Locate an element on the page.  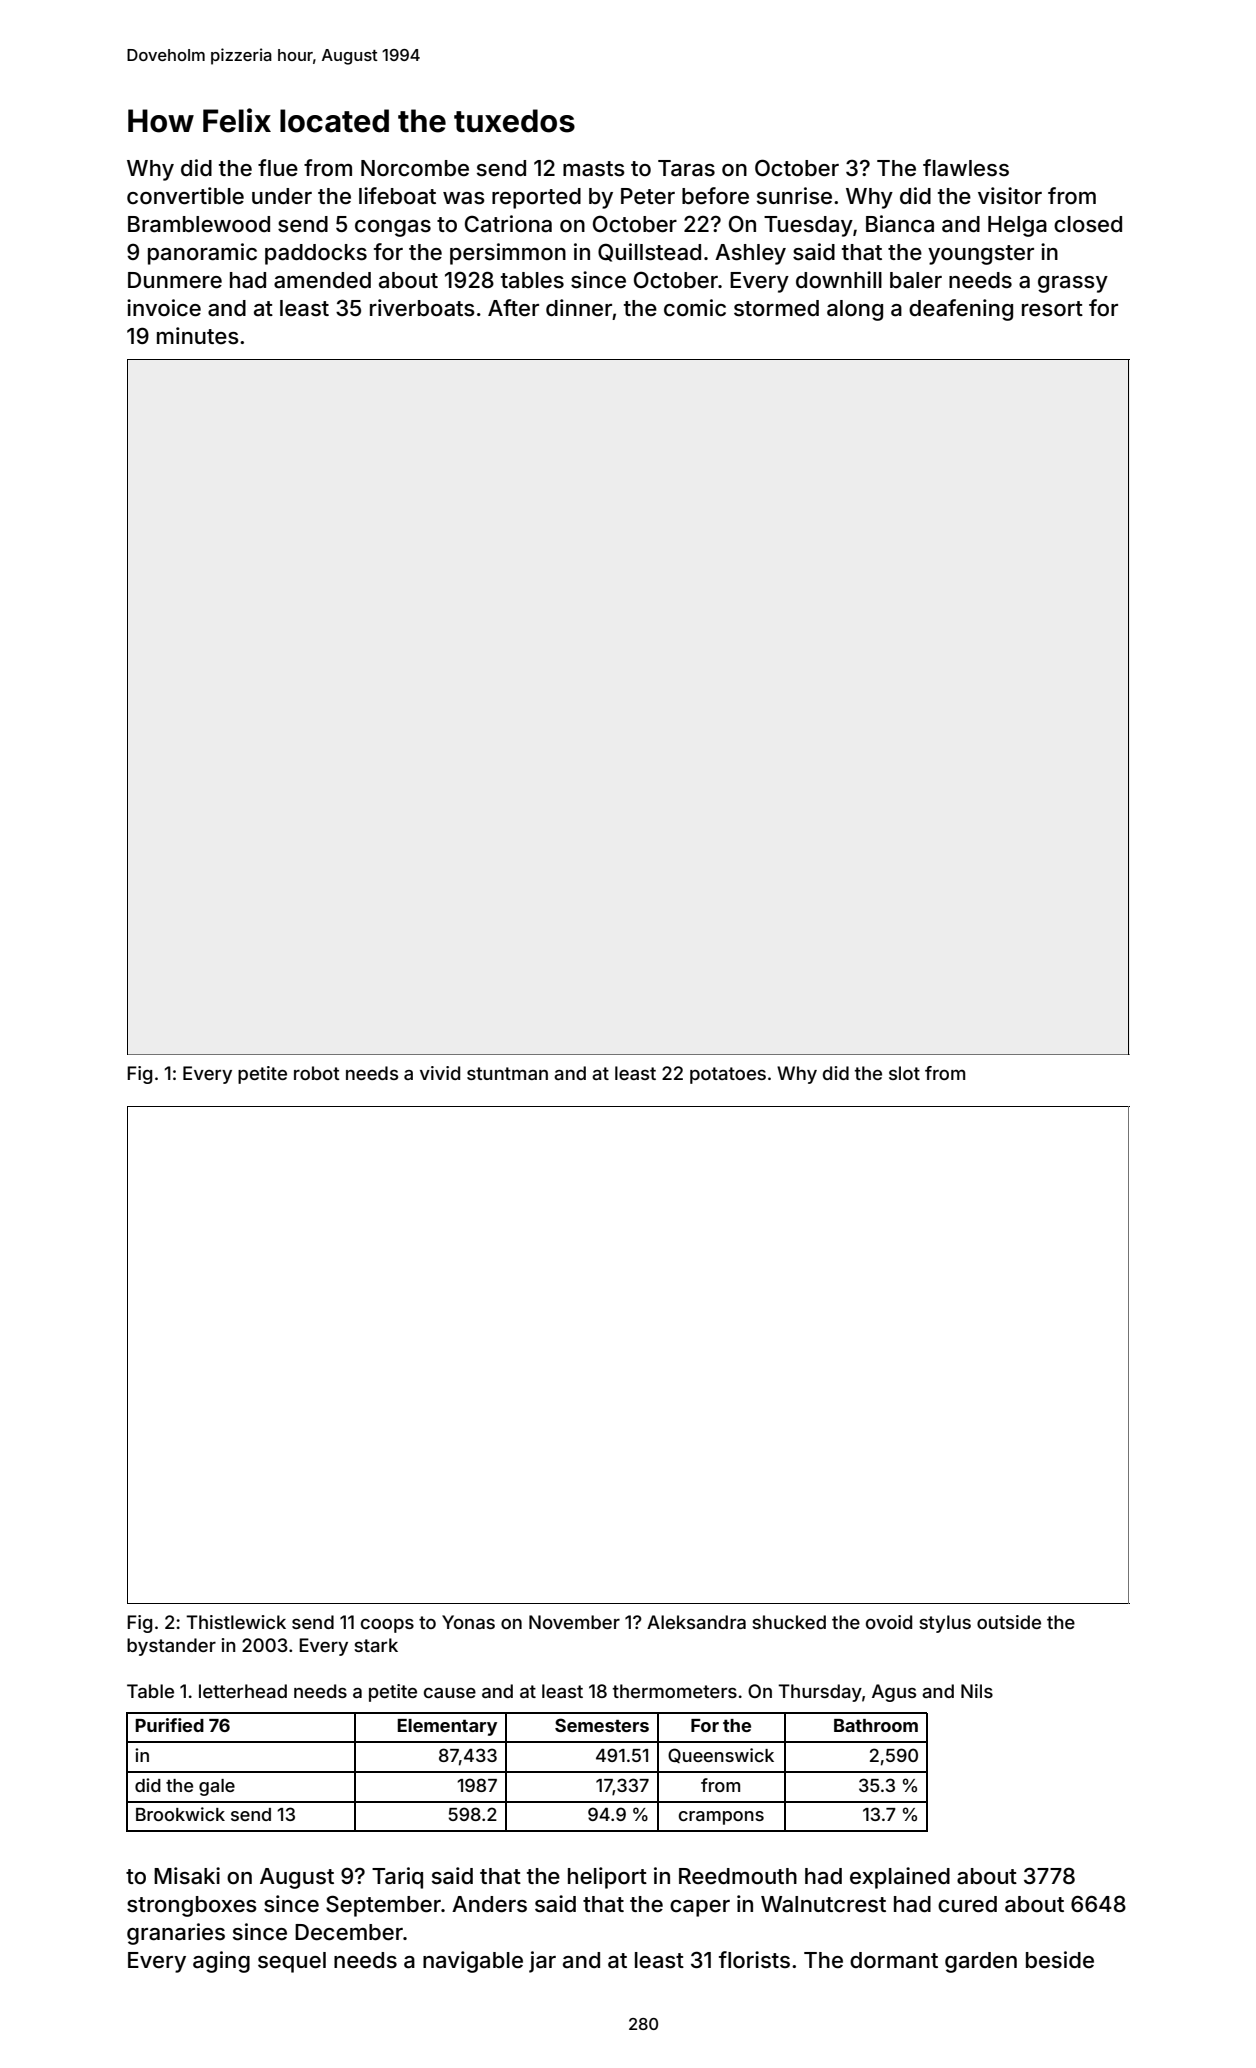
robot is located at coordinates (317, 1073).
